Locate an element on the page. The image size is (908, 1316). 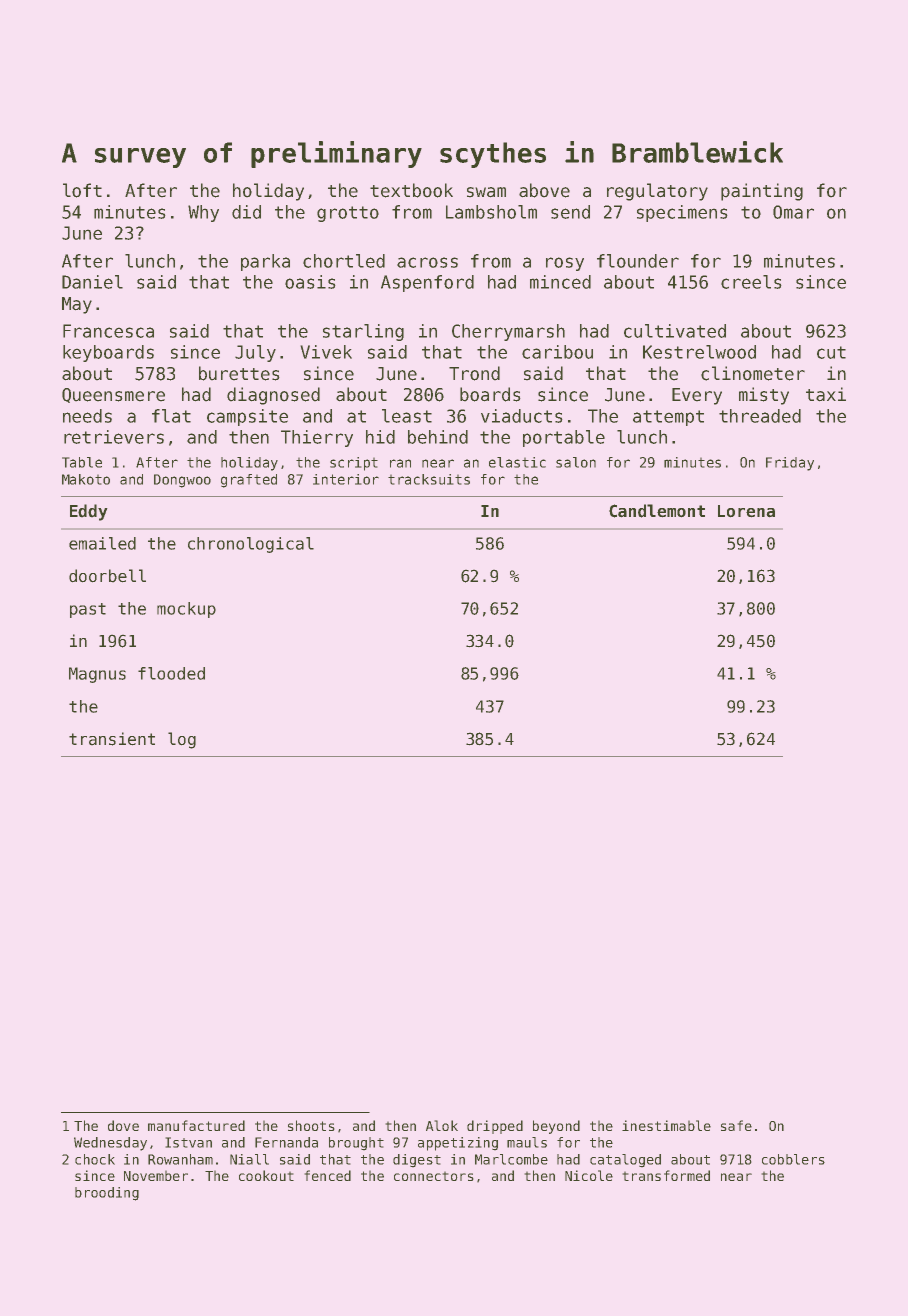
caribou is located at coordinates (557, 352).
